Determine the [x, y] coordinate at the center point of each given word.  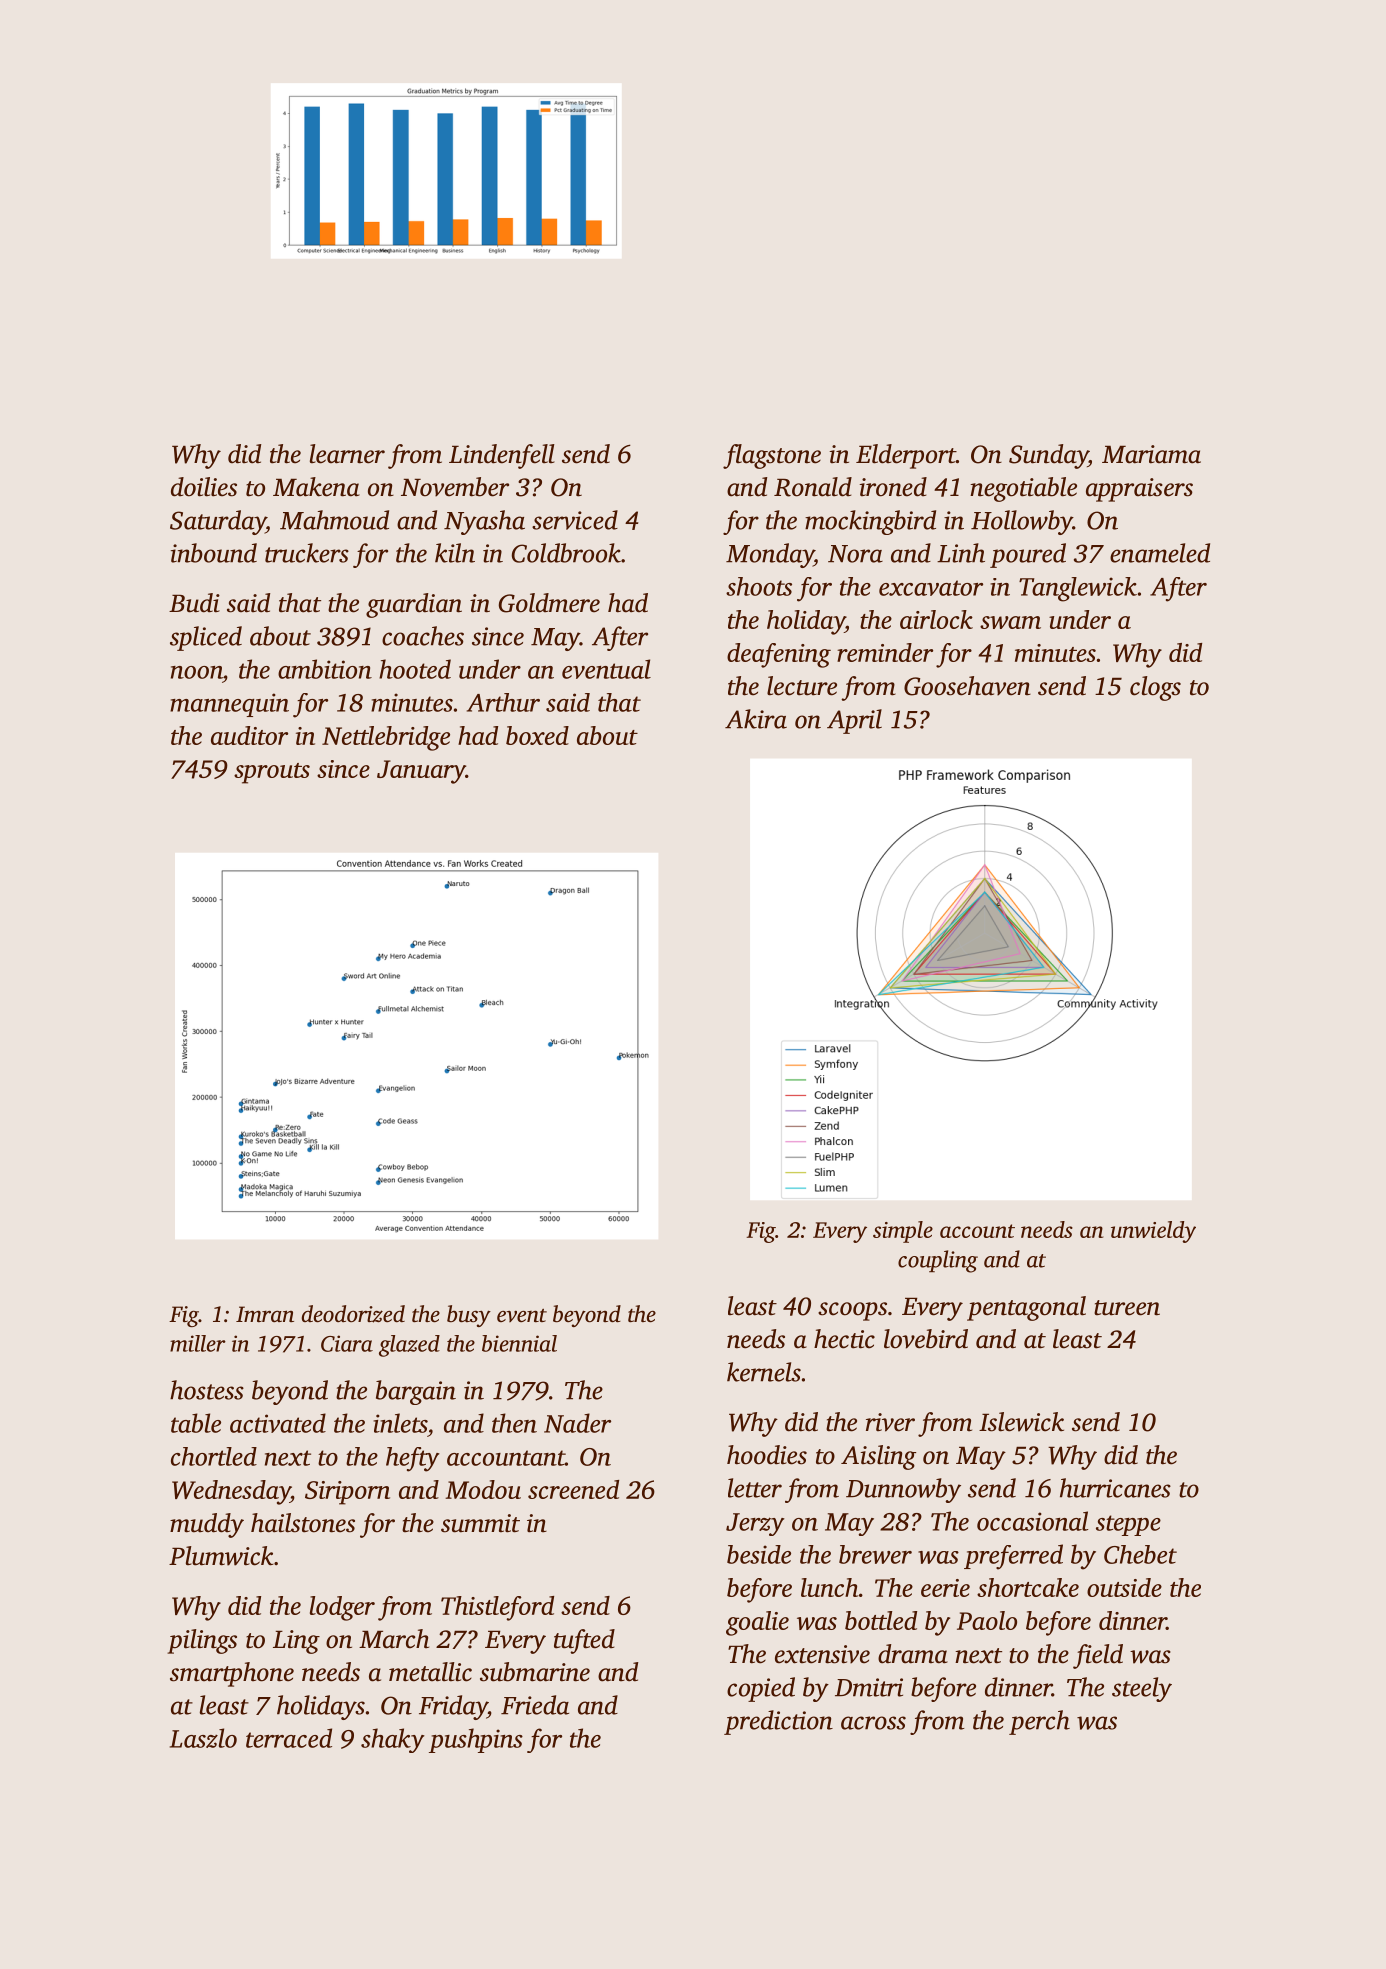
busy [469, 1316]
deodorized [353, 1314]
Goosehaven [967, 686]
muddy [207, 1525]
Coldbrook [566, 553]
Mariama [1151, 454]
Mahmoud [334, 520]
